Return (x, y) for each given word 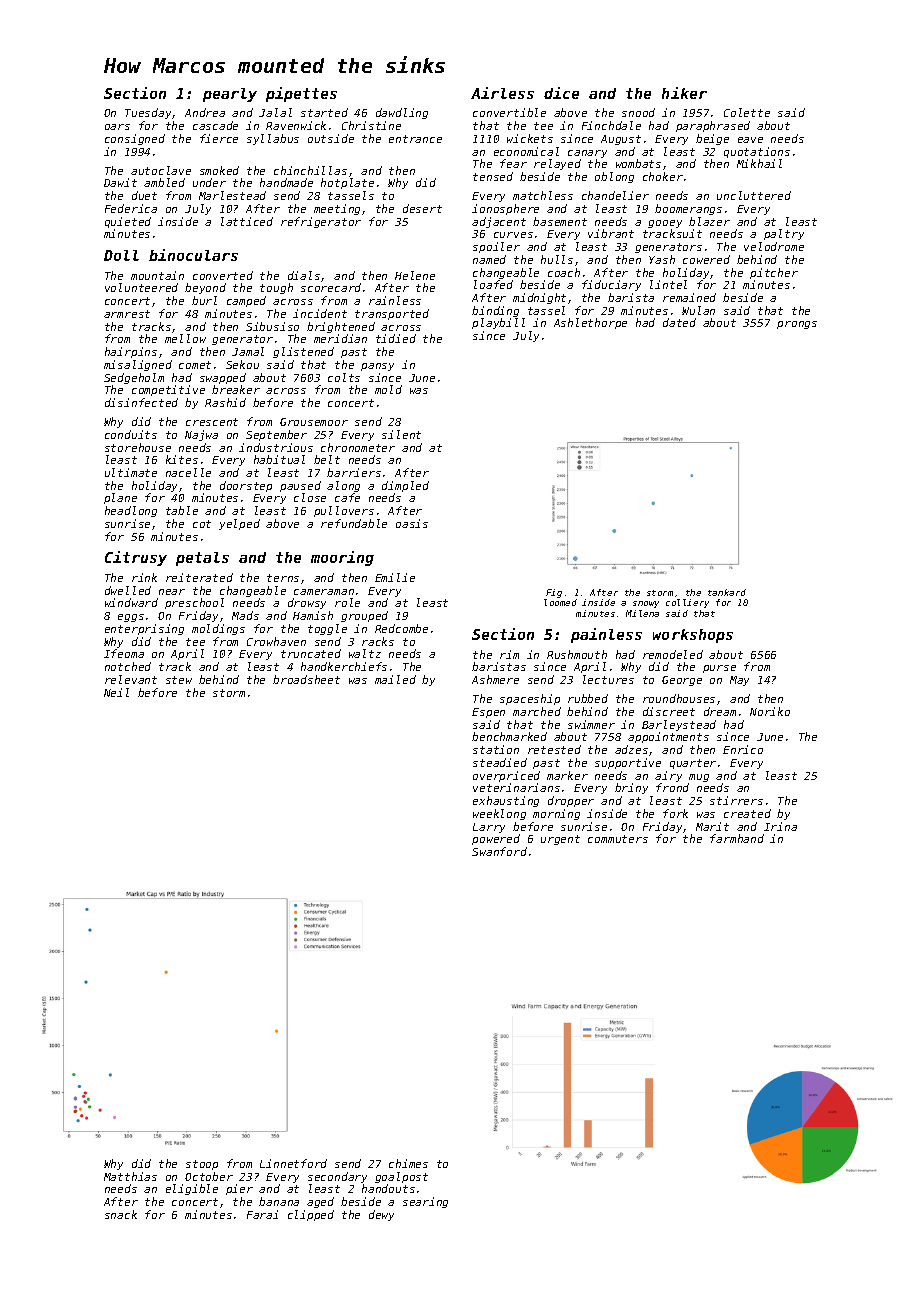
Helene (415, 275)
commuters (618, 839)
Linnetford (293, 1163)
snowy (646, 604)
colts (344, 377)
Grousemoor (314, 422)
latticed (247, 221)
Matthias (130, 1176)
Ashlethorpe (590, 323)
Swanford (499, 851)
